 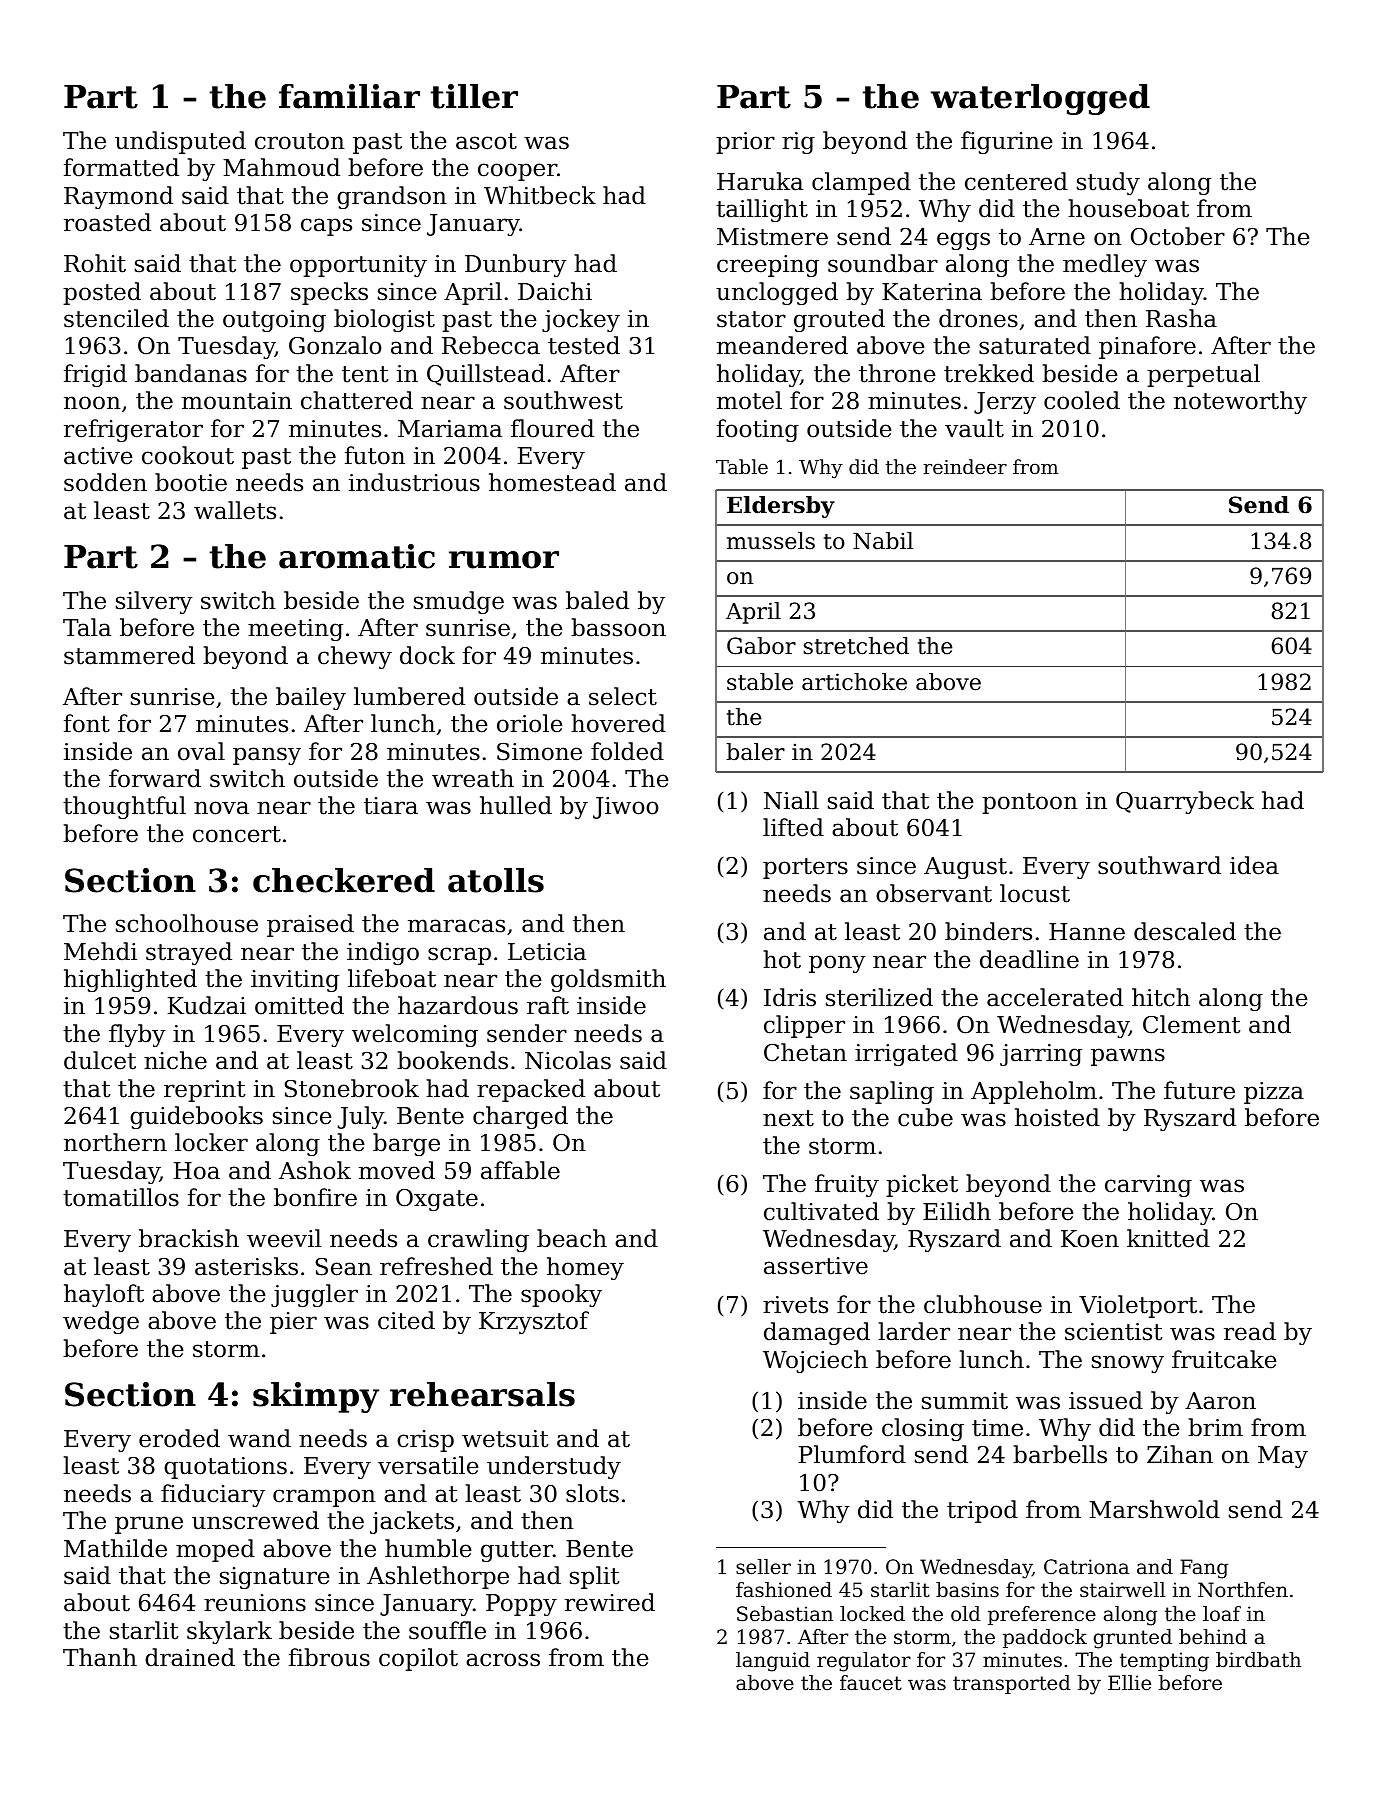 I want to click on inviting, so click(x=295, y=981).
